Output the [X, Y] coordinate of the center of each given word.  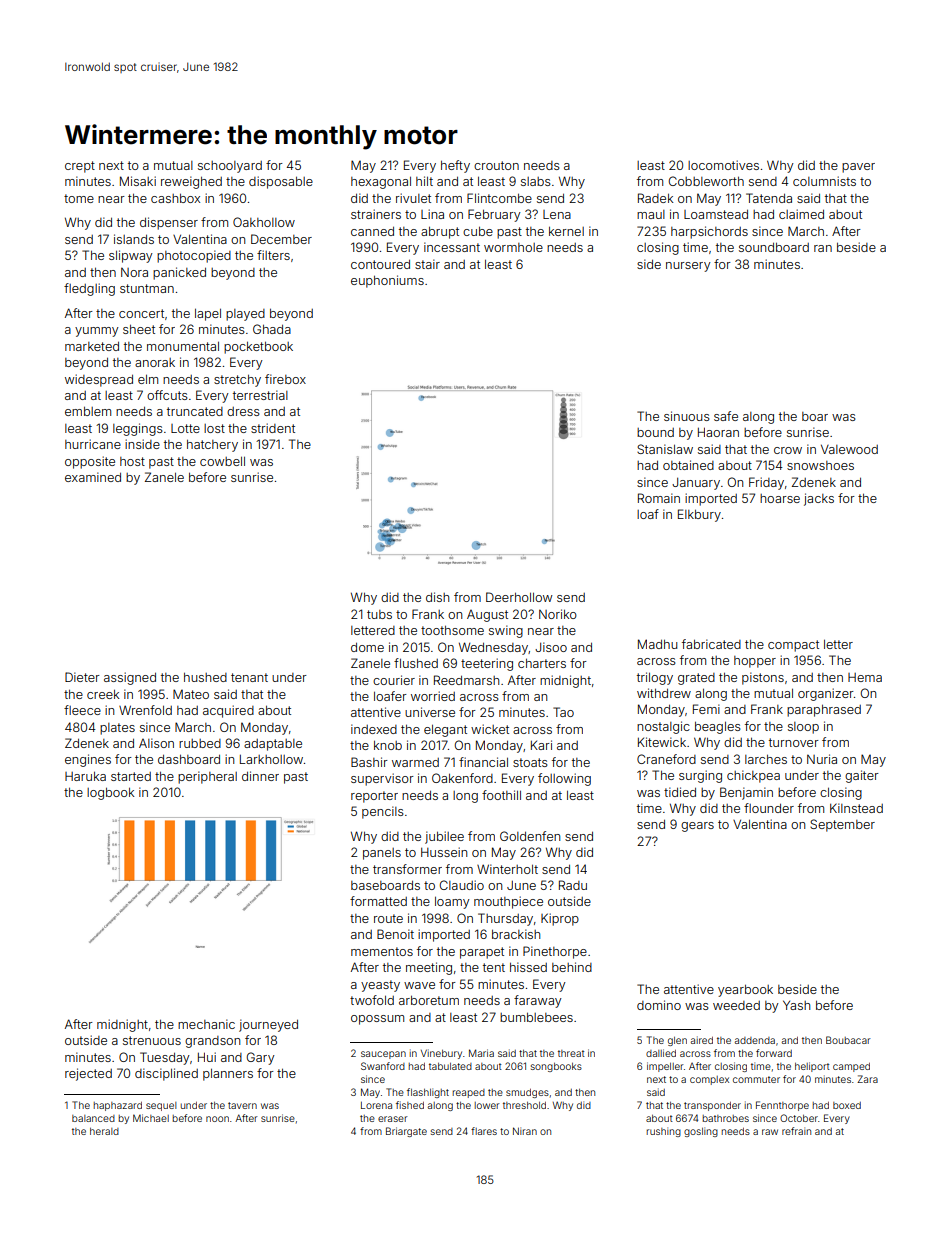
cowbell [222, 461]
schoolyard [230, 167]
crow [788, 450]
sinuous [687, 416]
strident [273, 428]
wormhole [513, 247]
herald [104, 1131]
